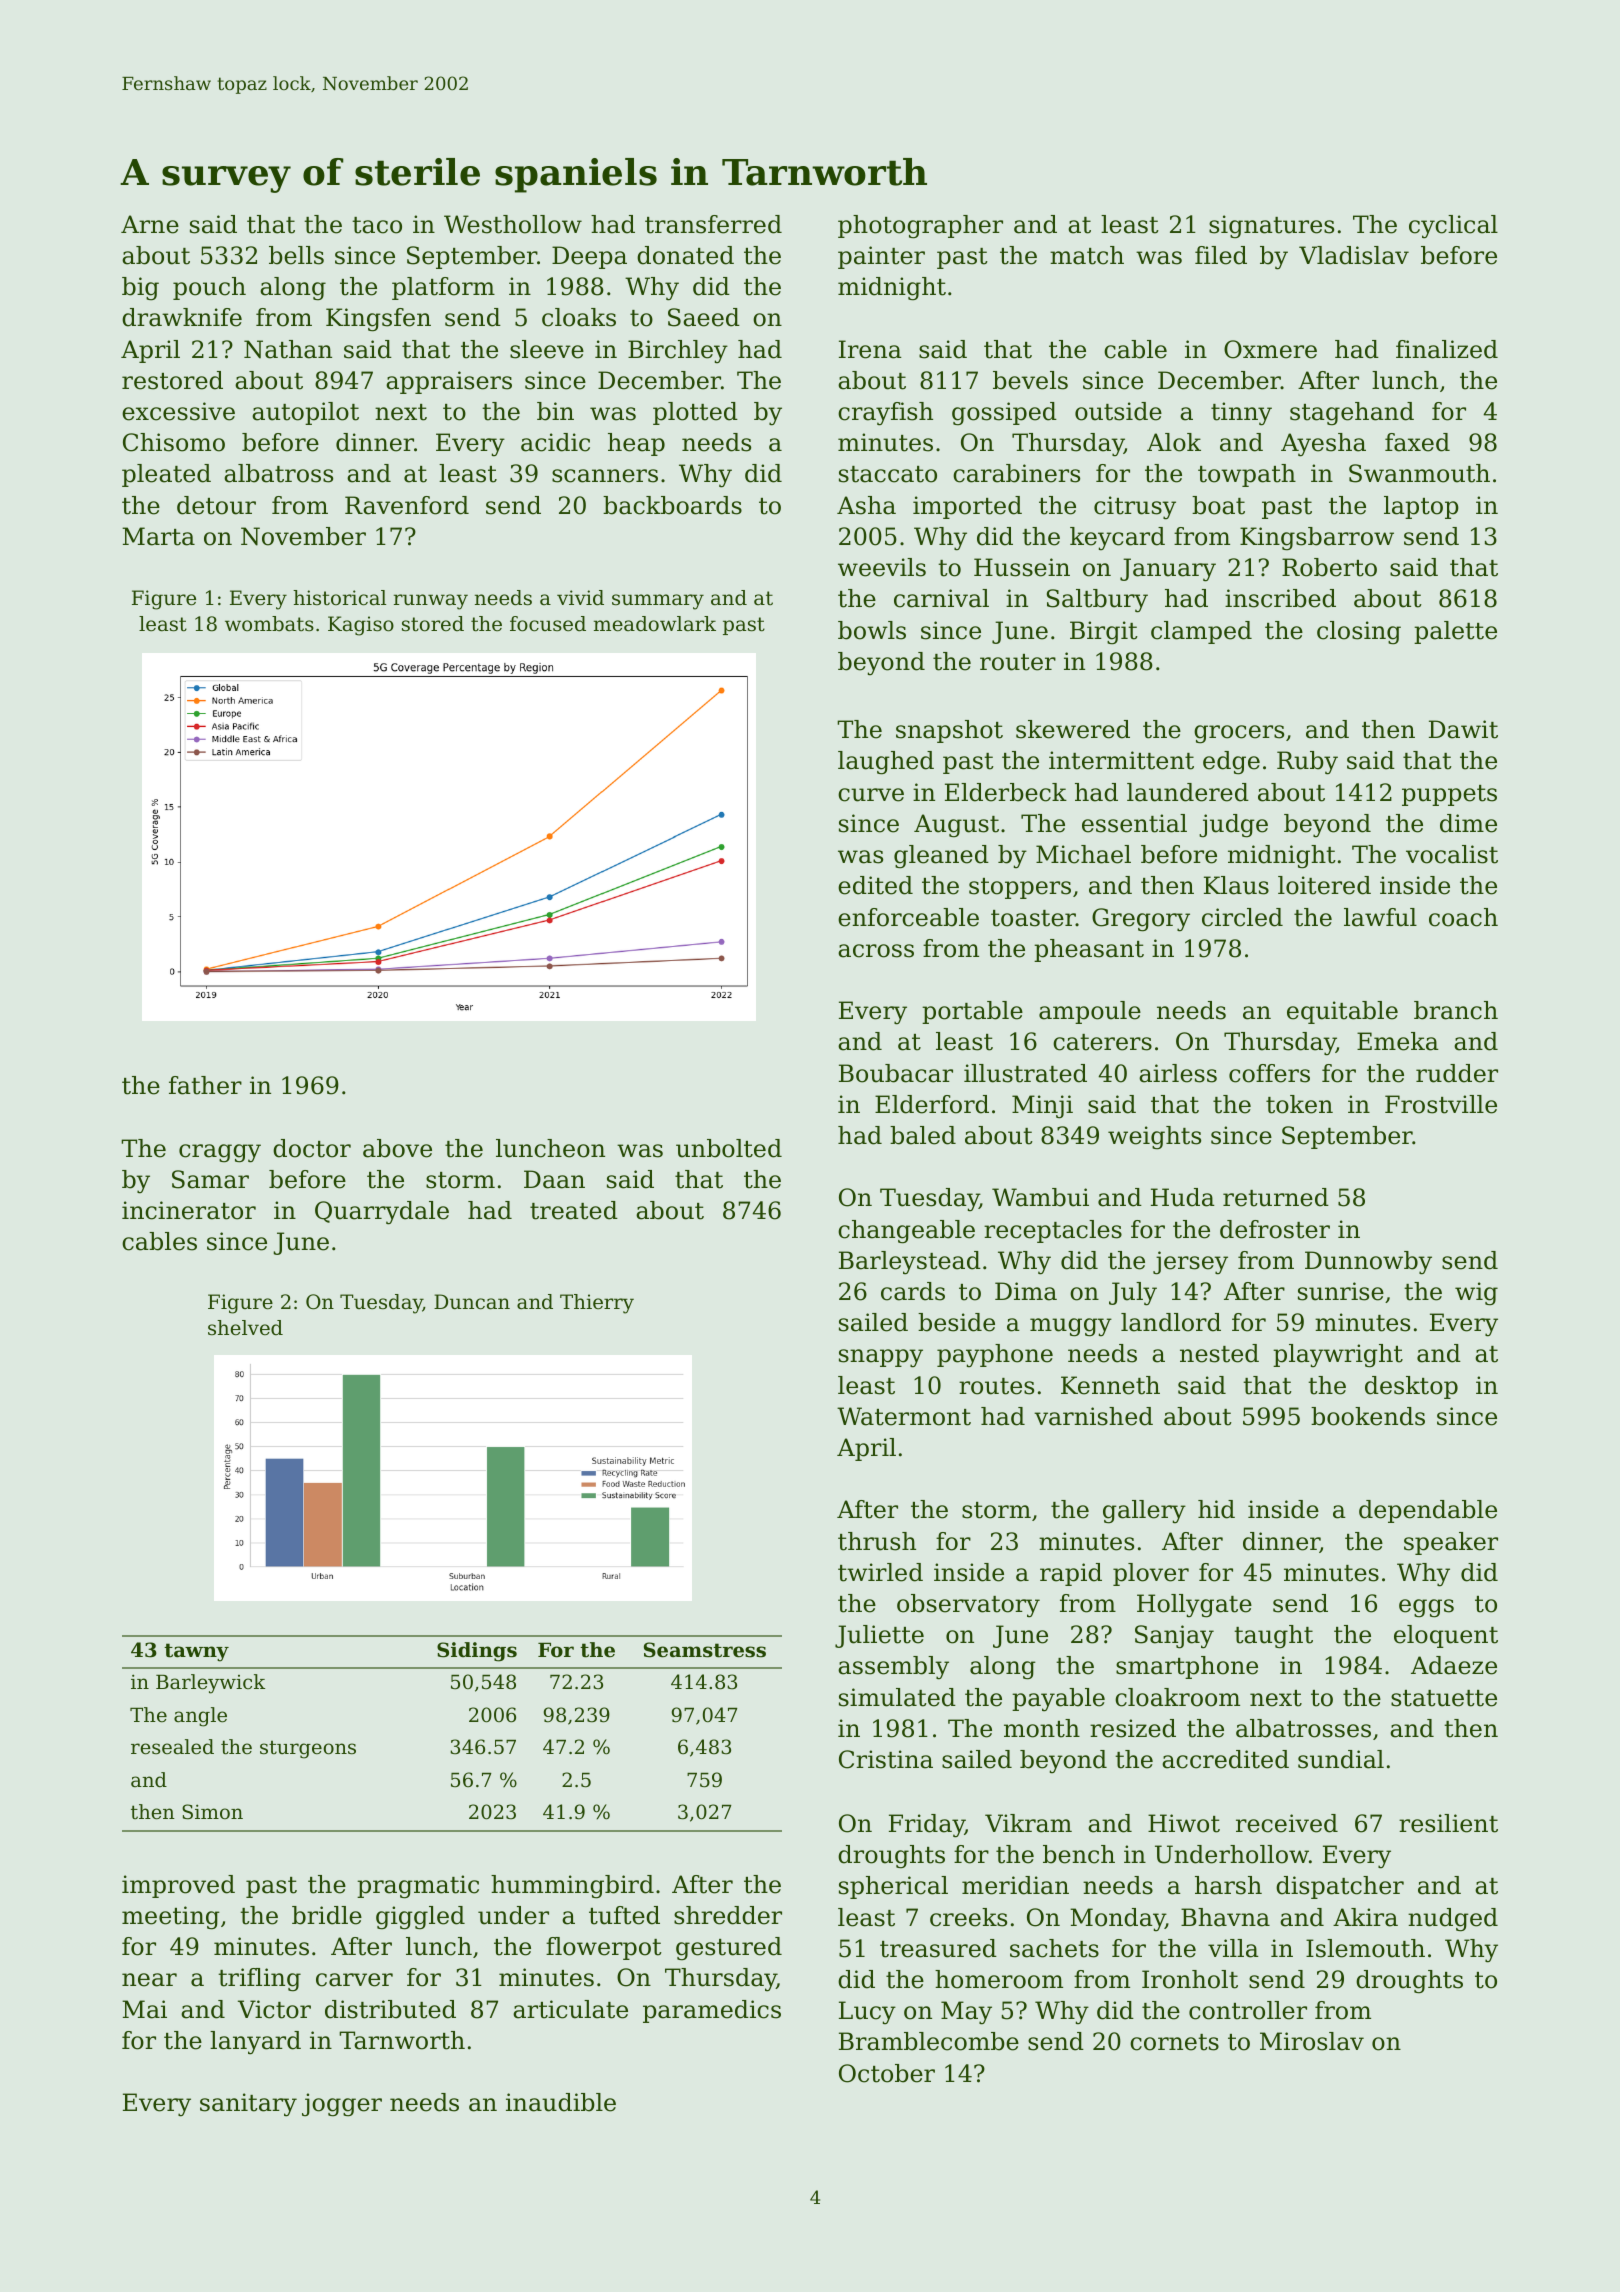 This screenshot has height=2292, width=1620. What do you see at coordinates (713, 224) in the screenshot?
I see `transferred` at bounding box center [713, 224].
